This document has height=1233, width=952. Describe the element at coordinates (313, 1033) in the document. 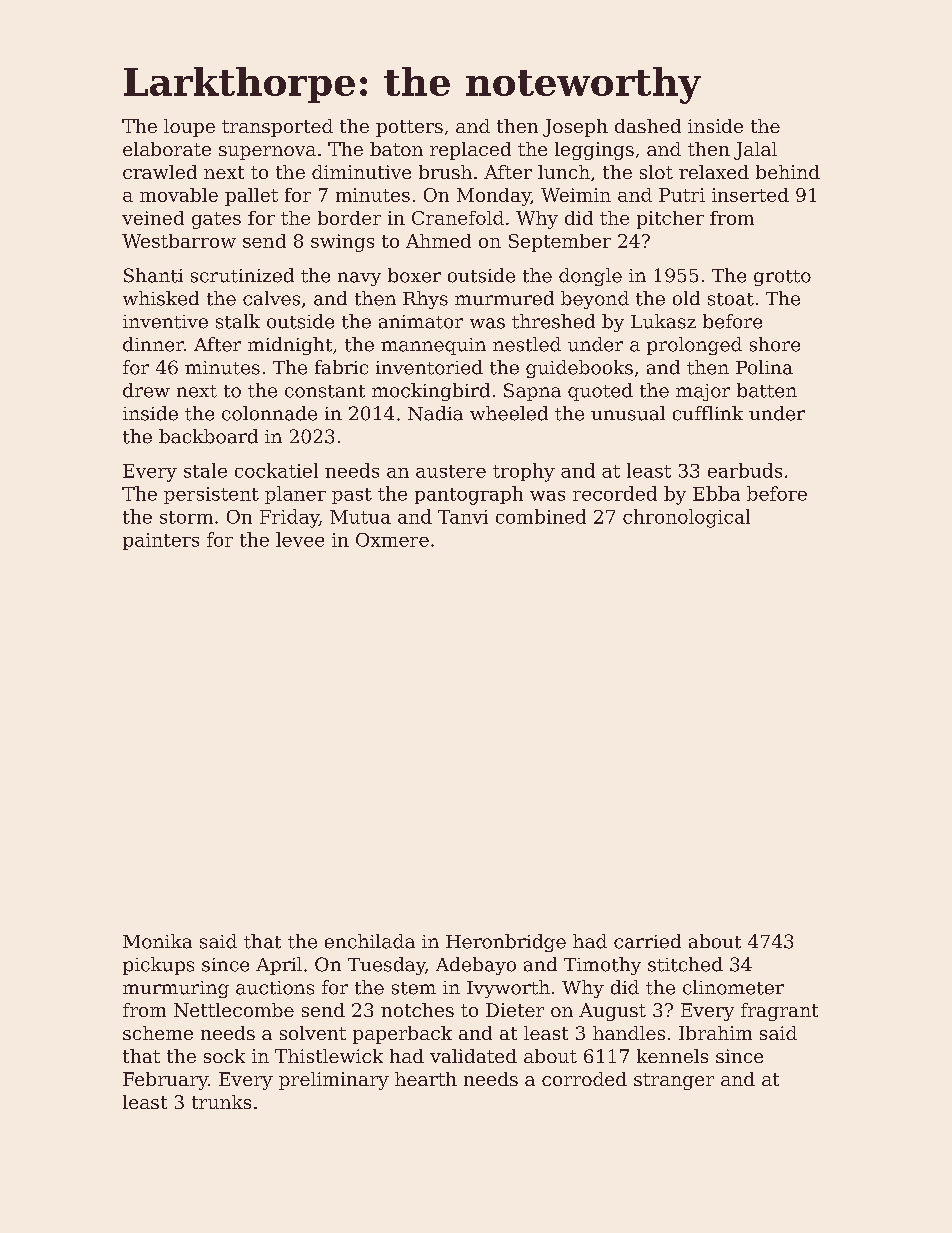

I see `solvent` at that location.
